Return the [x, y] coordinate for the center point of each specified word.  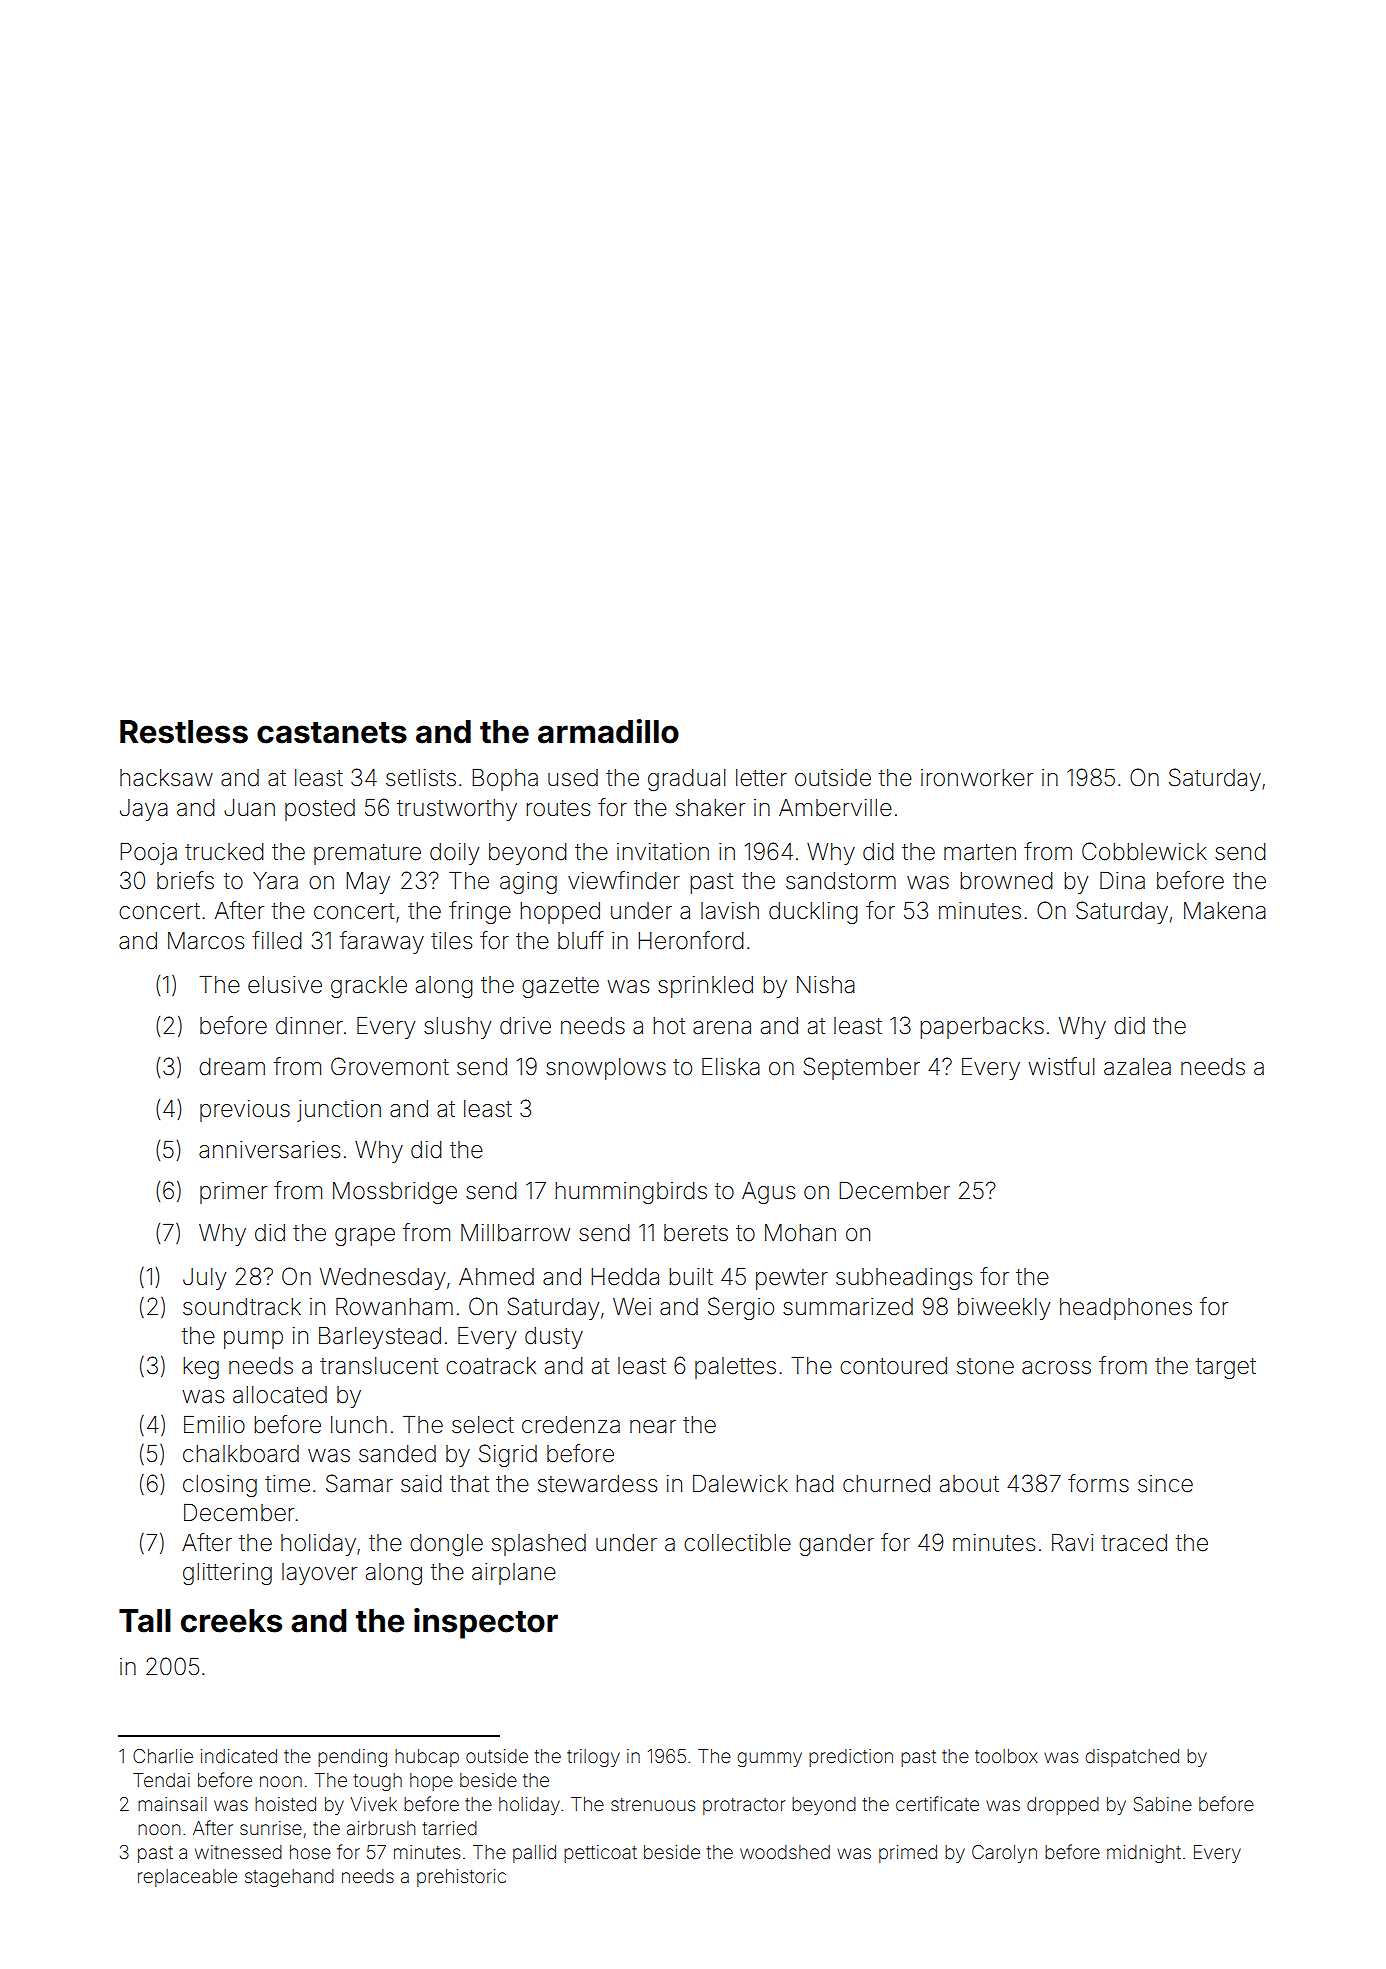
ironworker [977, 778]
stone [985, 1366]
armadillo [608, 731]
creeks [231, 1621]
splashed [539, 1545]
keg [201, 1368]
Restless [184, 732]
